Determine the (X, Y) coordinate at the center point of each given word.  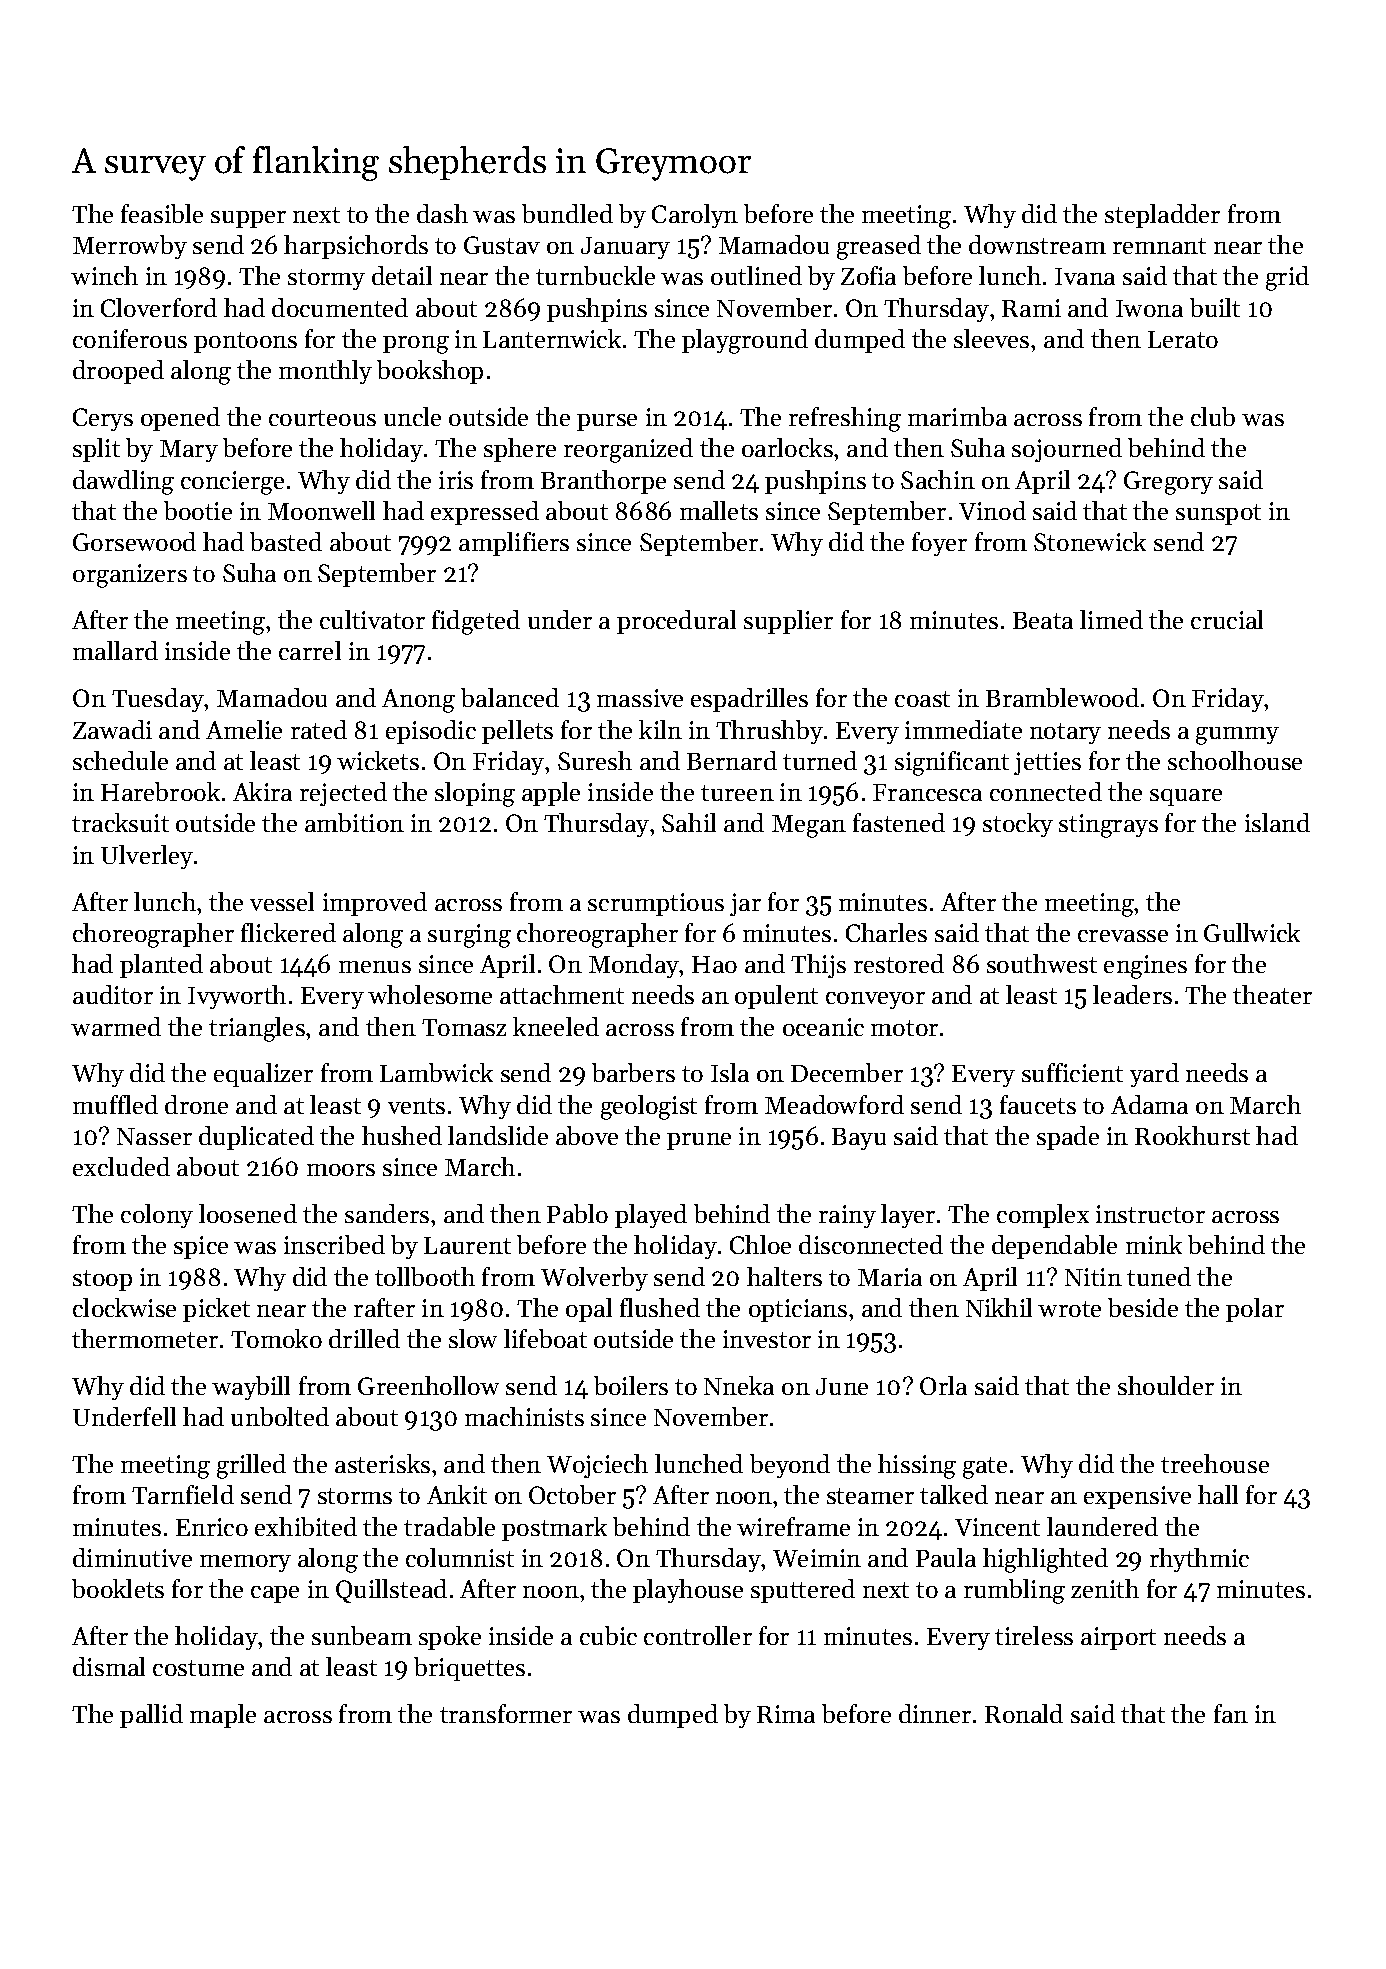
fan (1231, 1713)
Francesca (927, 792)
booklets (118, 1588)
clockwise (124, 1307)
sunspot (1218, 514)
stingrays (1108, 826)
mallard (115, 650)
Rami (1031, 308)
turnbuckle (595, 275)
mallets (719, 510)
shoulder (1166, 1385)
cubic (608, 1635)
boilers (631, 1385)
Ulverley (147, 857)
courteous (322, 418)
